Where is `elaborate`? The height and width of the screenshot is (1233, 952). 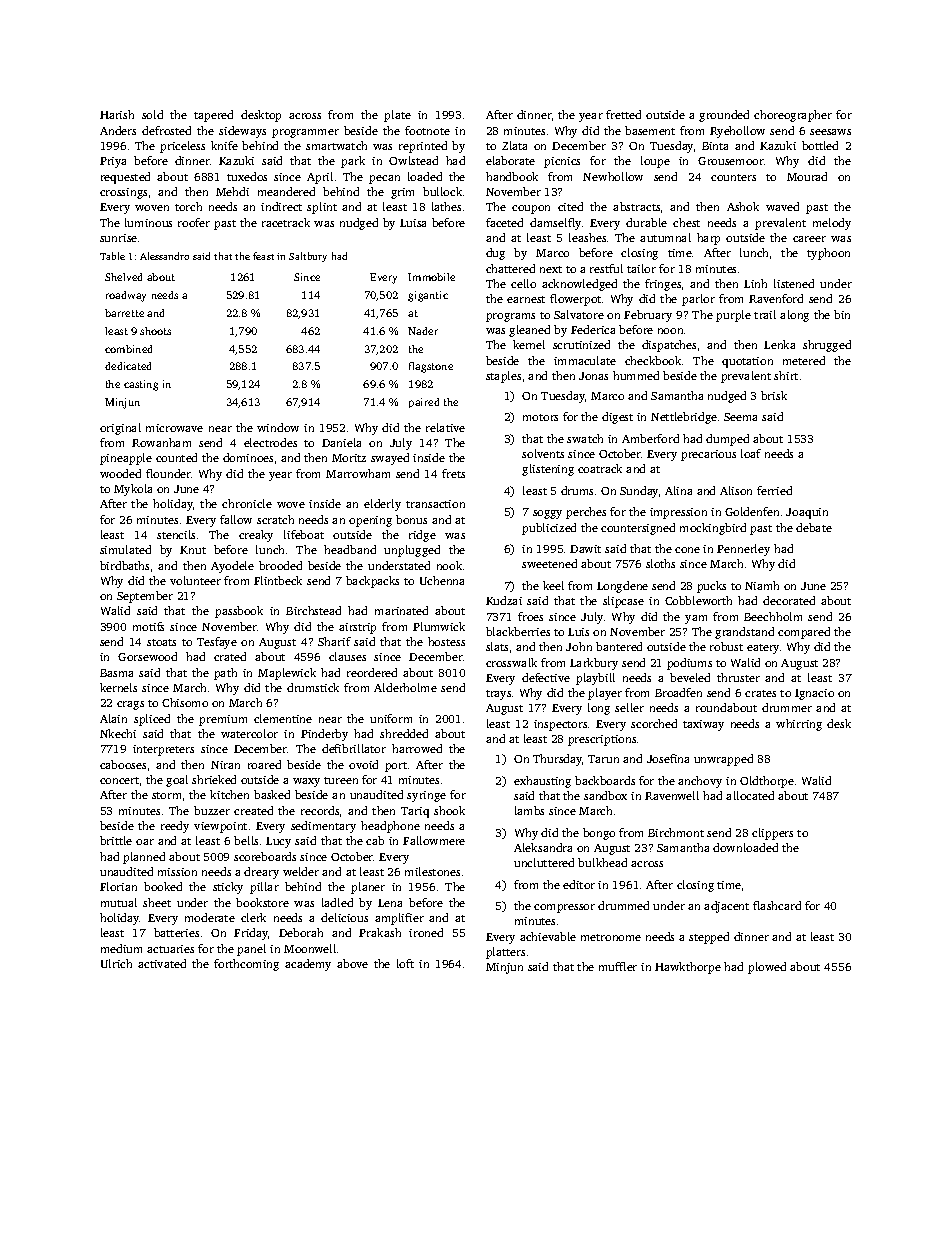
elaborate is located at coordinates (510, 160).
